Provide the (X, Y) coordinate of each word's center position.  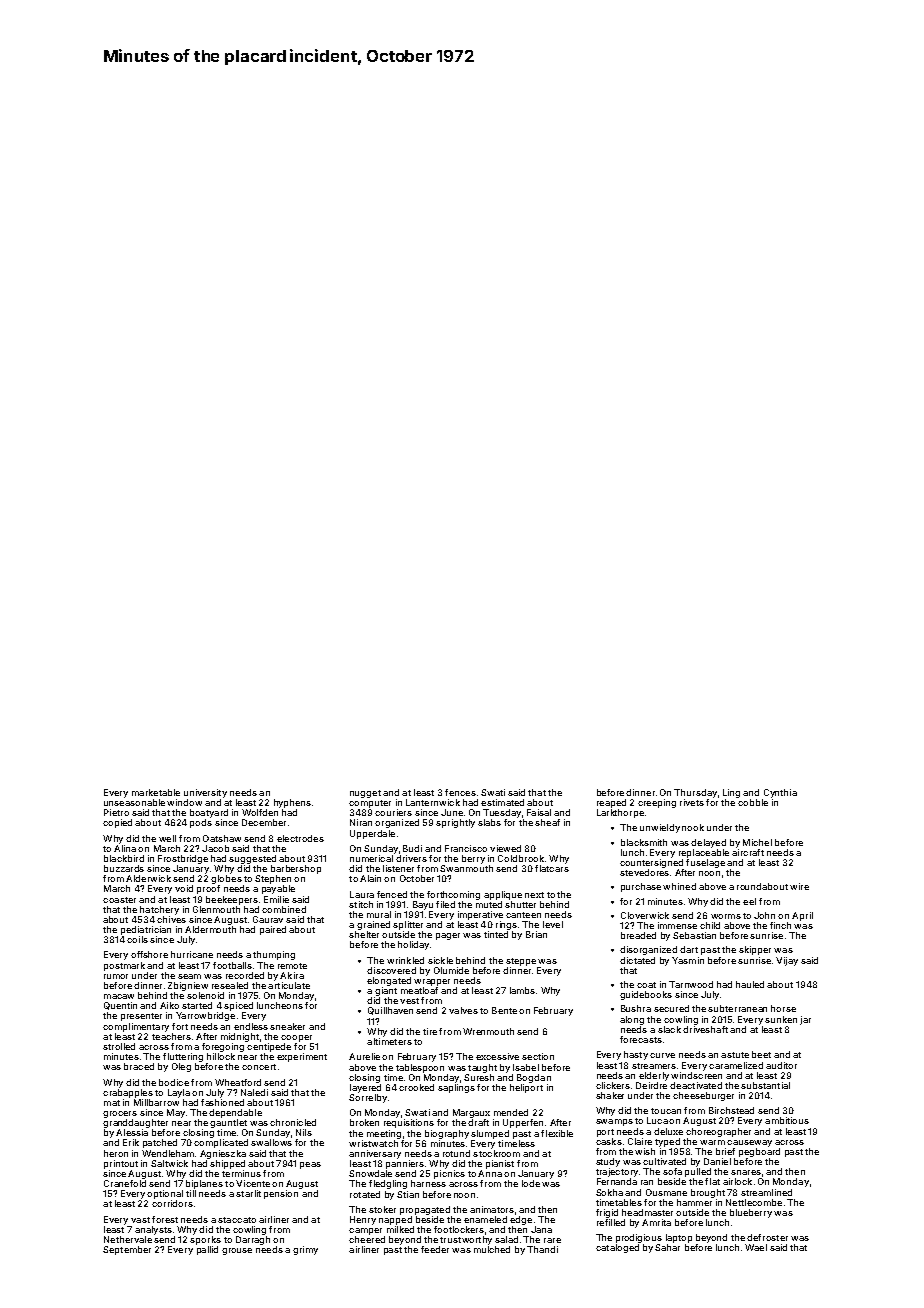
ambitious (787, 1120)
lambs (522, 990)
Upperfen (523, 1123)
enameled (485, 1219)
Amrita (656, 1222)
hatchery (159, 910)
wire (799, 886)
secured (671, 1008)
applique (503, 895)
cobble (753, 802)
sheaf (547, 822)
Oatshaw (222, 838)
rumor (116, 976)
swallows (271, 1142)
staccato (237, 1220)
